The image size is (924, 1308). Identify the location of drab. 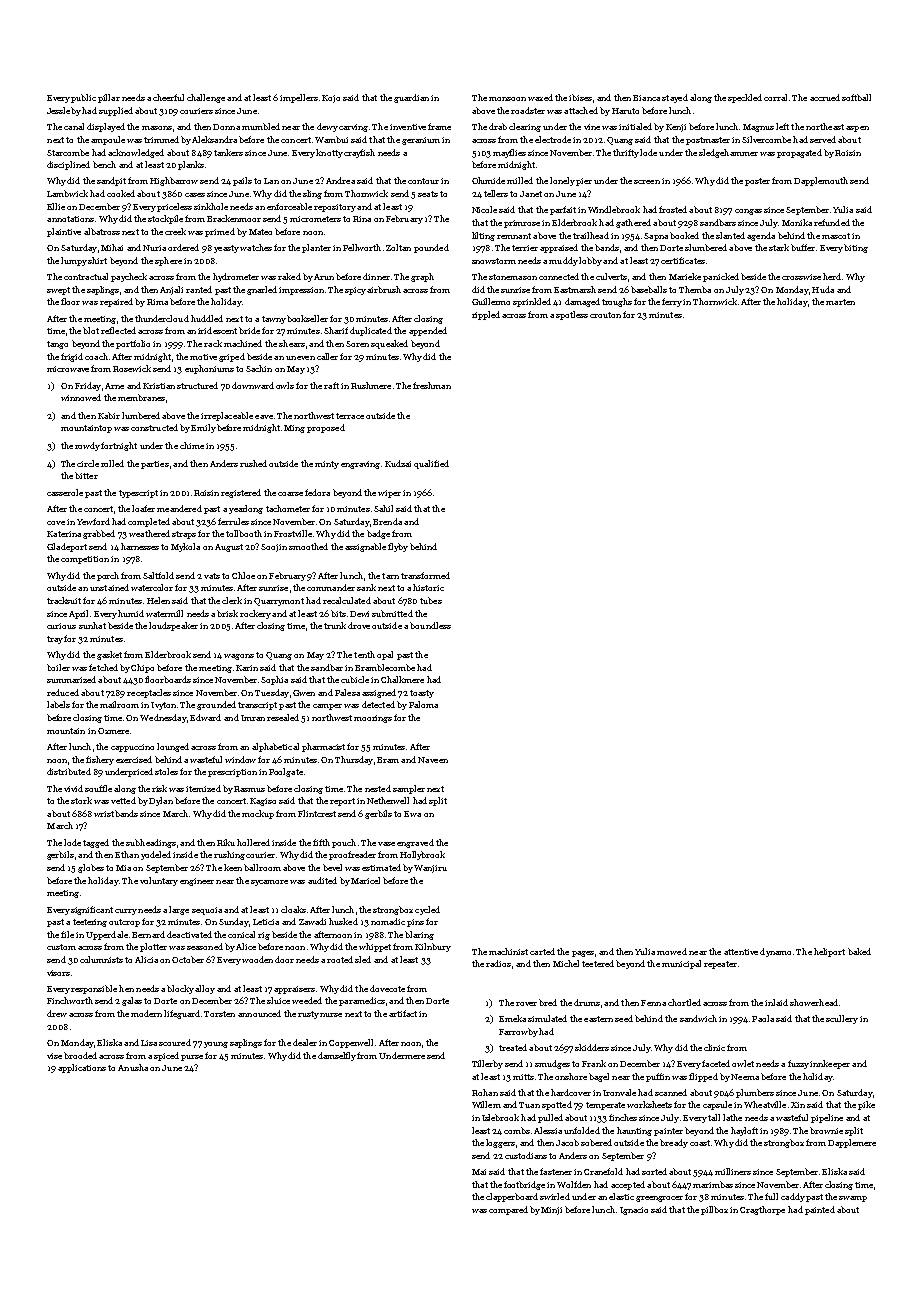
(498, 126).
